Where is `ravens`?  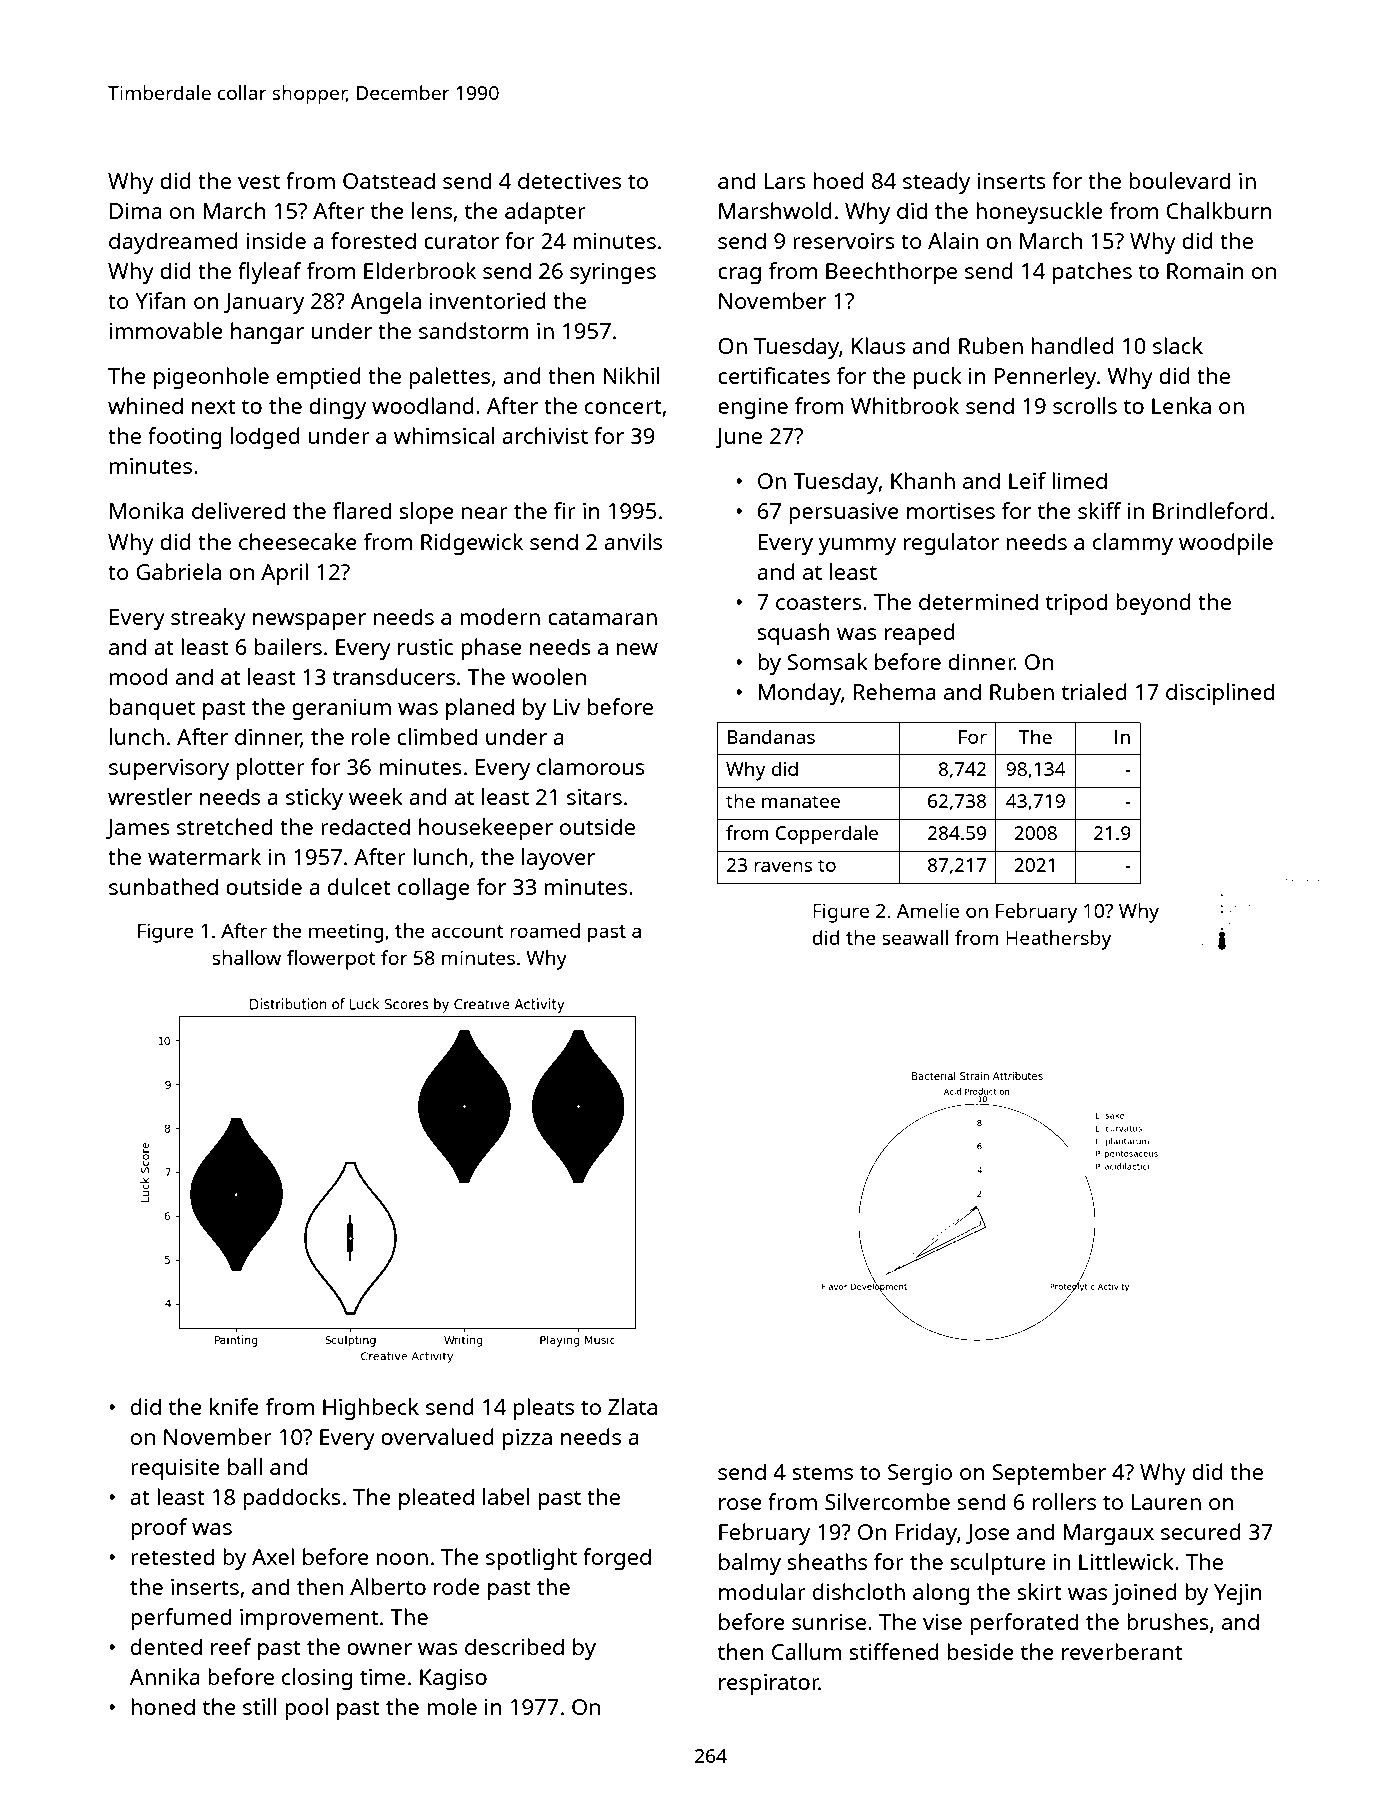
ravens is located at coordinates (783, 867).
